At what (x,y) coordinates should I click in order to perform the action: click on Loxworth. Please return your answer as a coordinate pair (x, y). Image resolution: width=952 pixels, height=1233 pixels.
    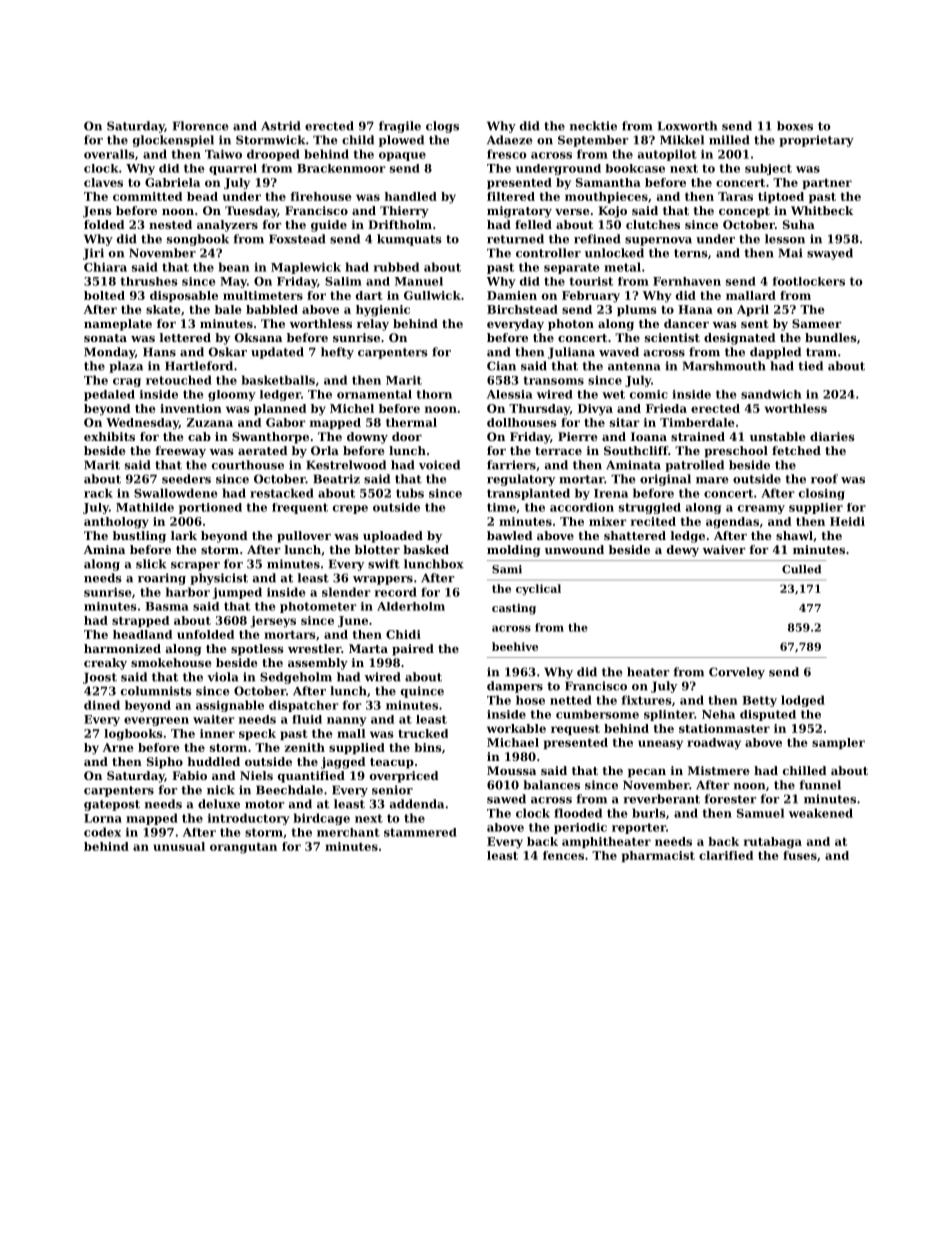
    Looking at the image, I should click on (687, 126).
